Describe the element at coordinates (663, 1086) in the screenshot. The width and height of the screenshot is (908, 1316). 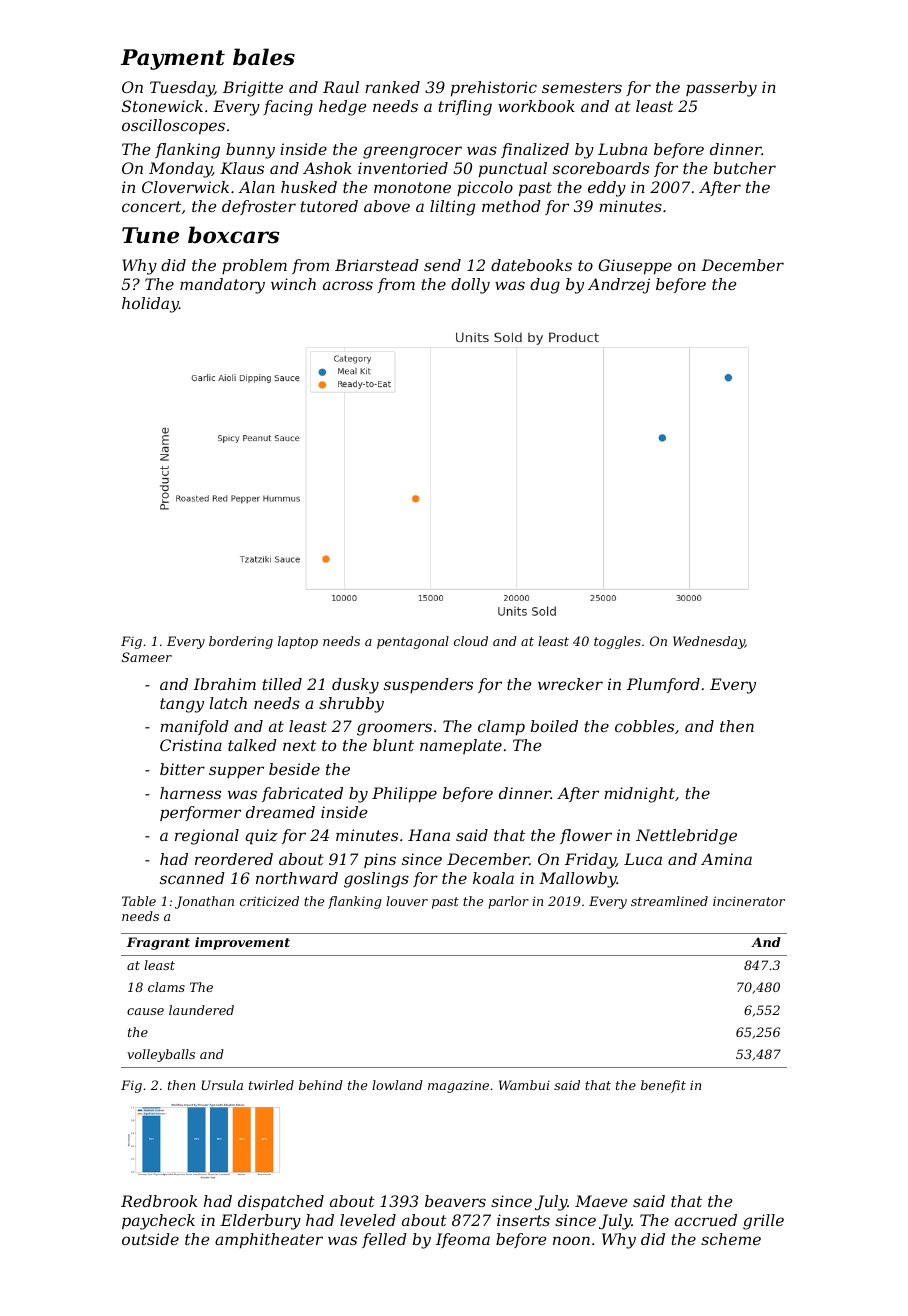
I see `benefit` at that location.
